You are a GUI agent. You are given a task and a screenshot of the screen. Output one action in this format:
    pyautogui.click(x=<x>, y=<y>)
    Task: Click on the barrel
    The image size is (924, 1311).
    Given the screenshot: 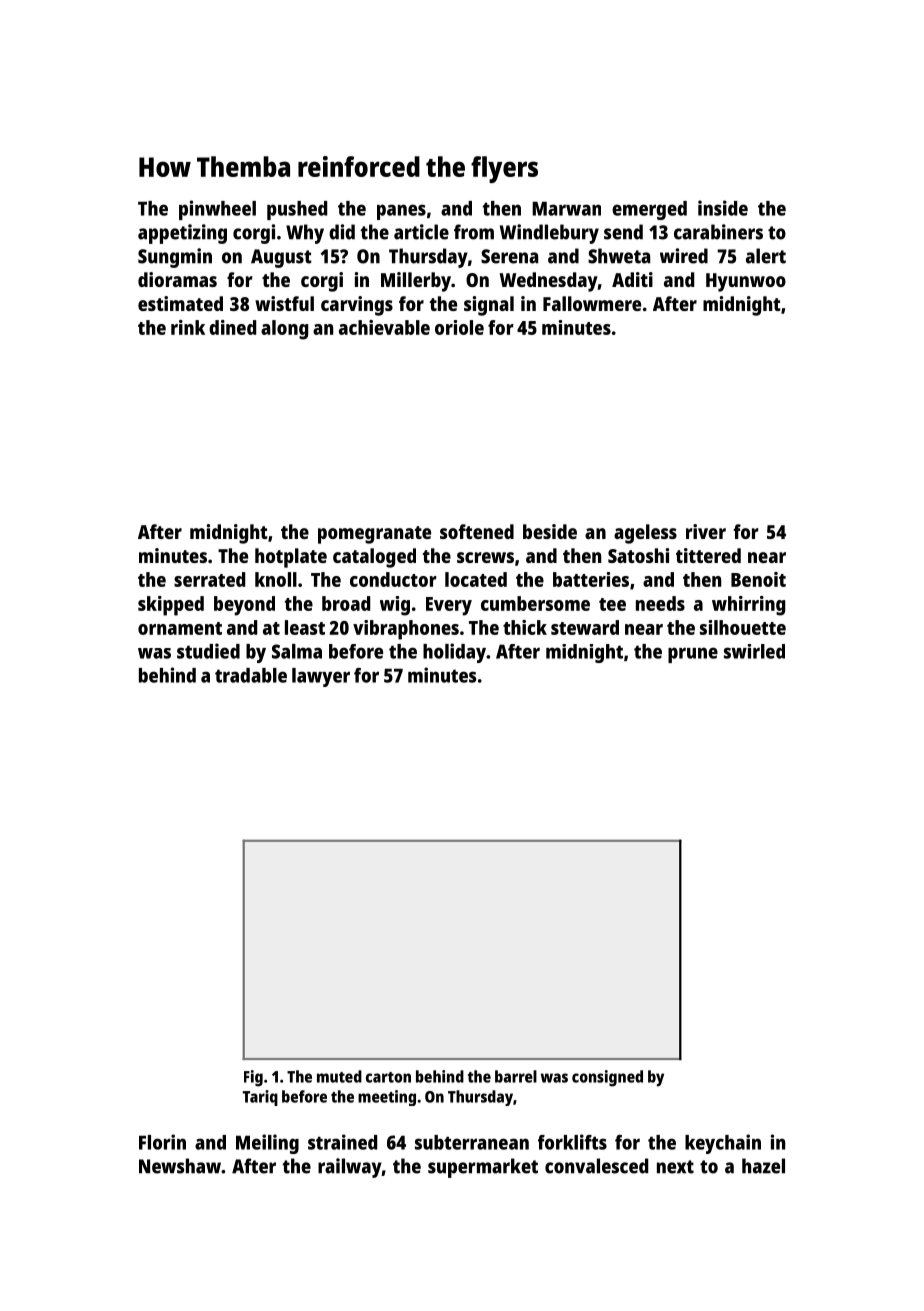 What is the action you would take?
    pyautogui.click(x=516, y=1076)
